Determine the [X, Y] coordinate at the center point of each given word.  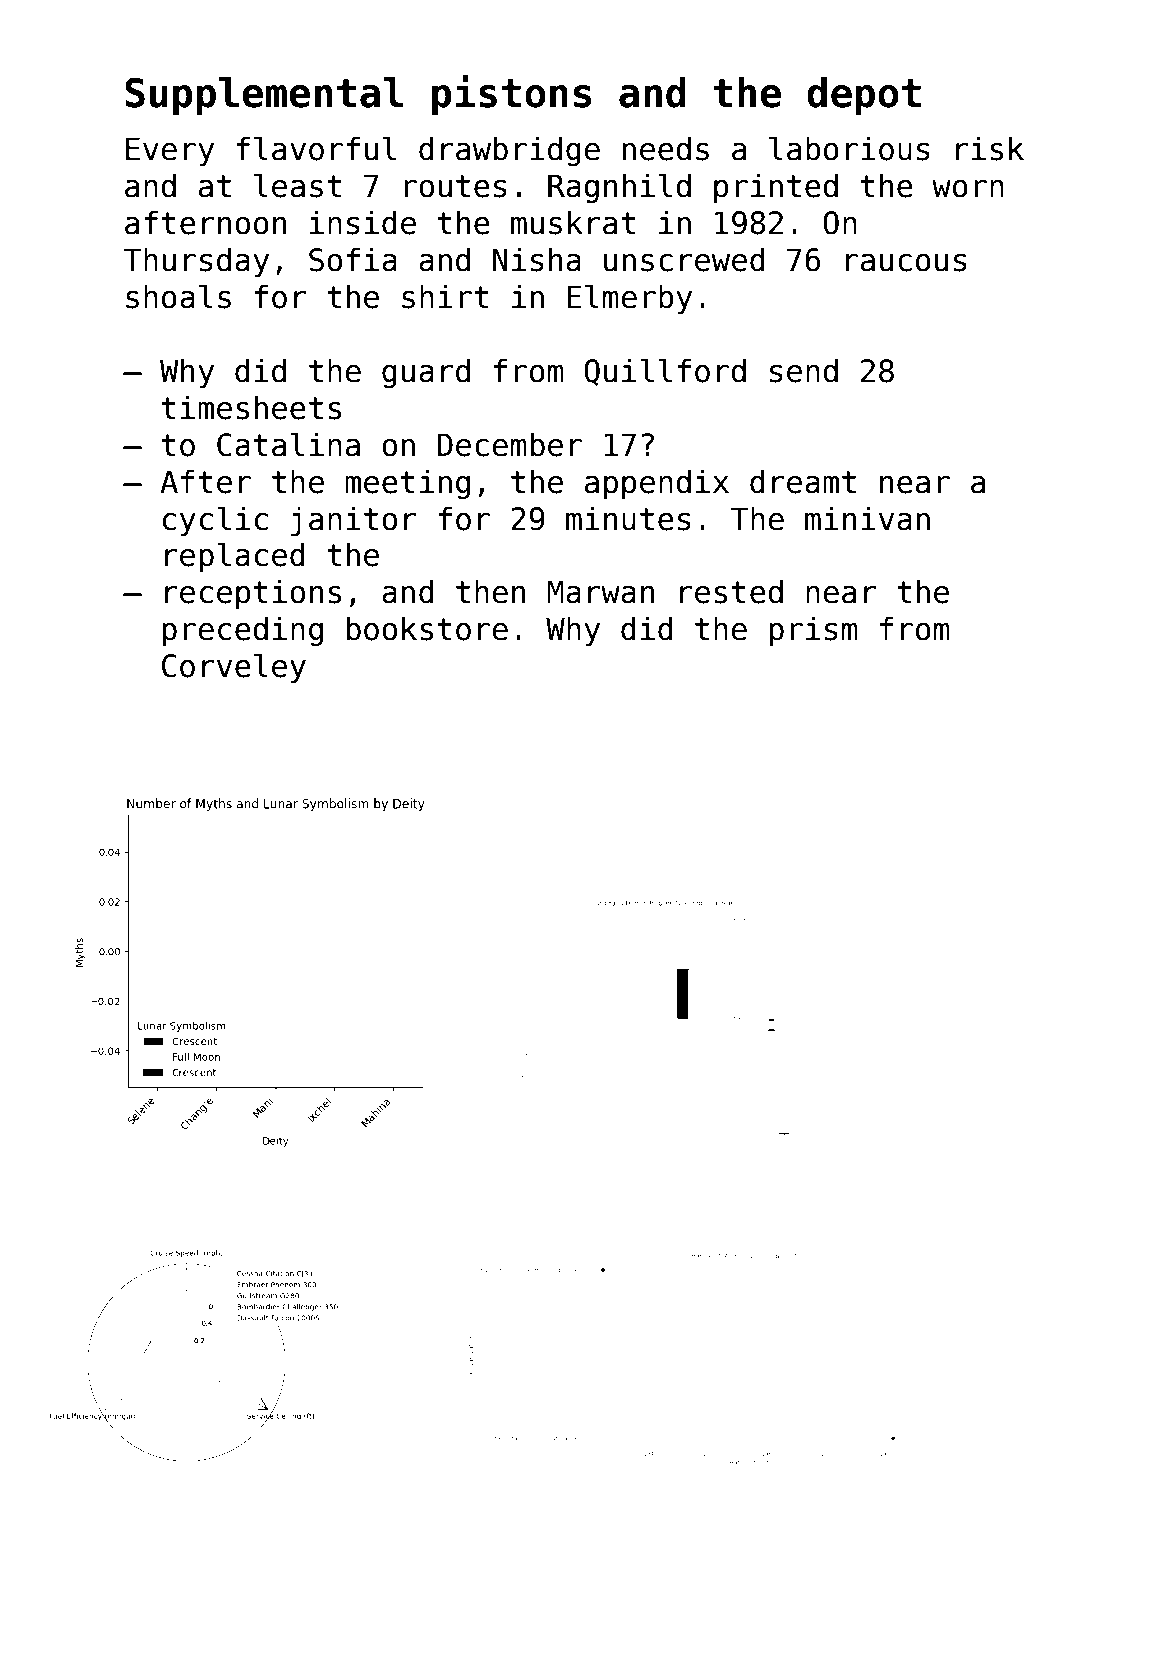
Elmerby [629, 299]
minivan [867, 518]
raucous [906, 263]
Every [170, 151]
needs [666, 148]
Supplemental [264, 96]
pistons [511, 95]
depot [864, 96]
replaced [235, 557]
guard [426, 373]
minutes [628, 518]
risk [990, 148]
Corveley [234, 668]
